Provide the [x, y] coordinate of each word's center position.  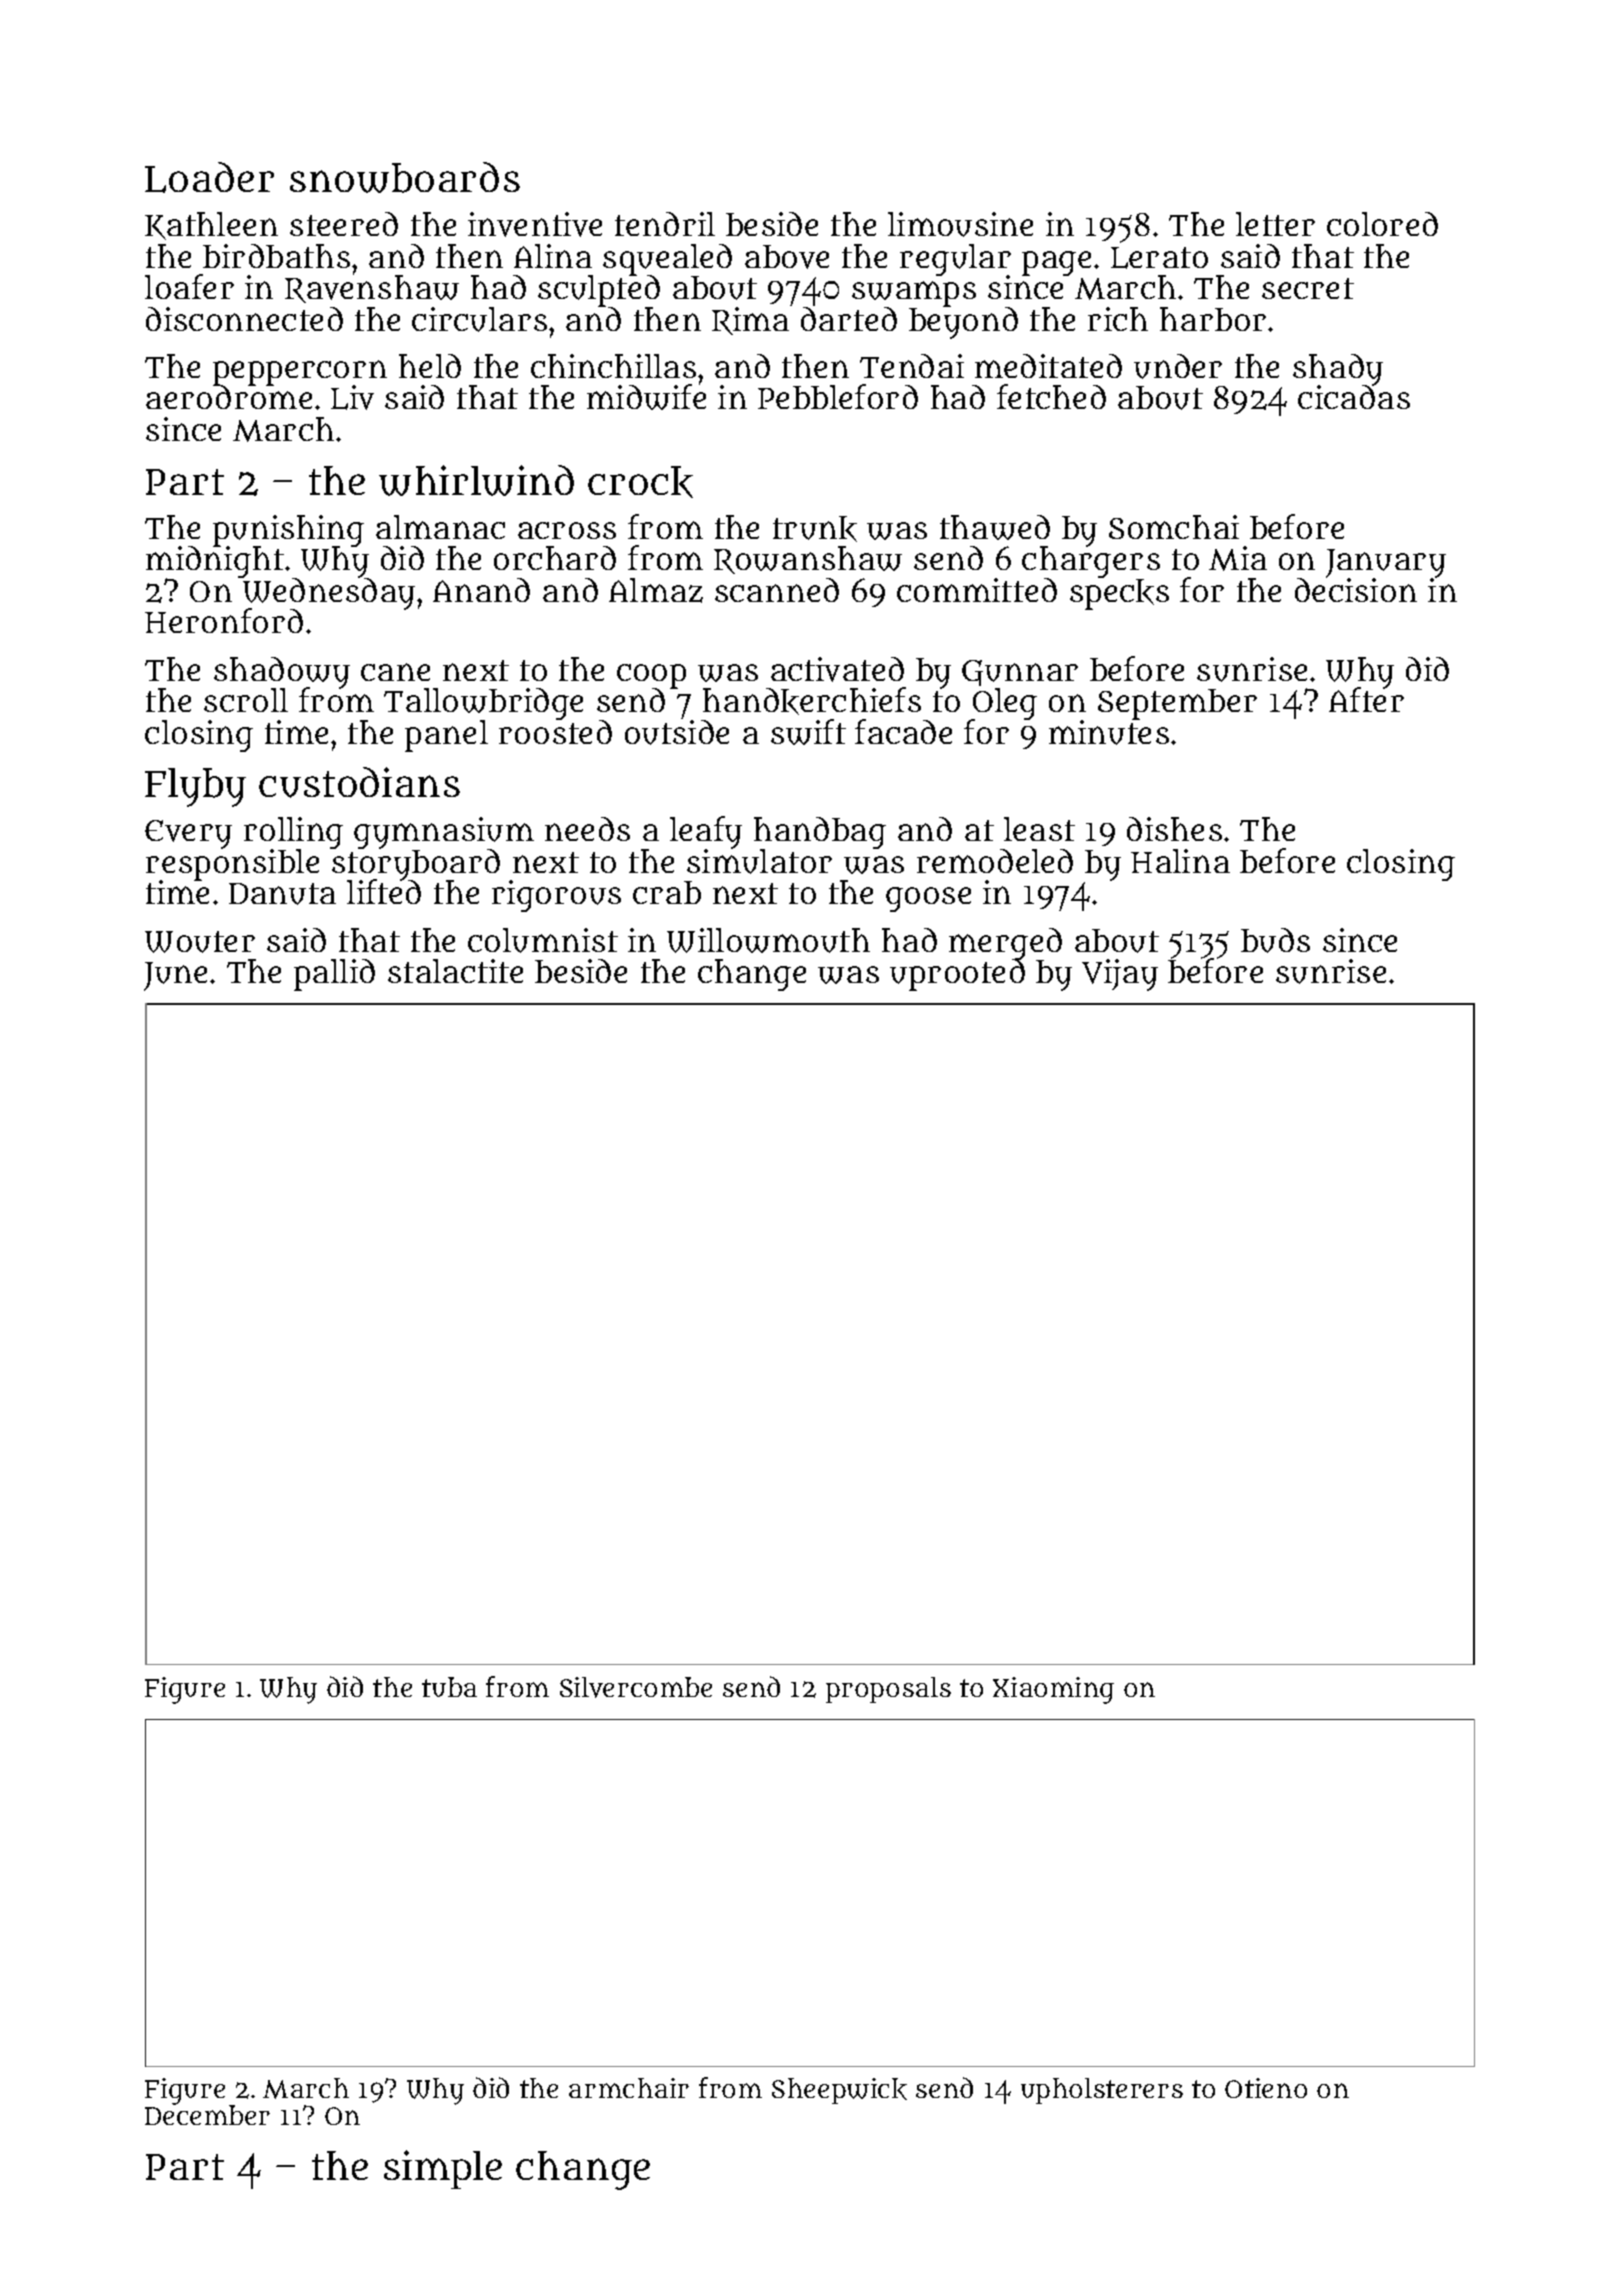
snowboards [405, 177]
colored [1382, 224]
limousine [960, 224]
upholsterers [1102, 2091]
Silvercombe [636, 1687]
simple [443, 2169]
